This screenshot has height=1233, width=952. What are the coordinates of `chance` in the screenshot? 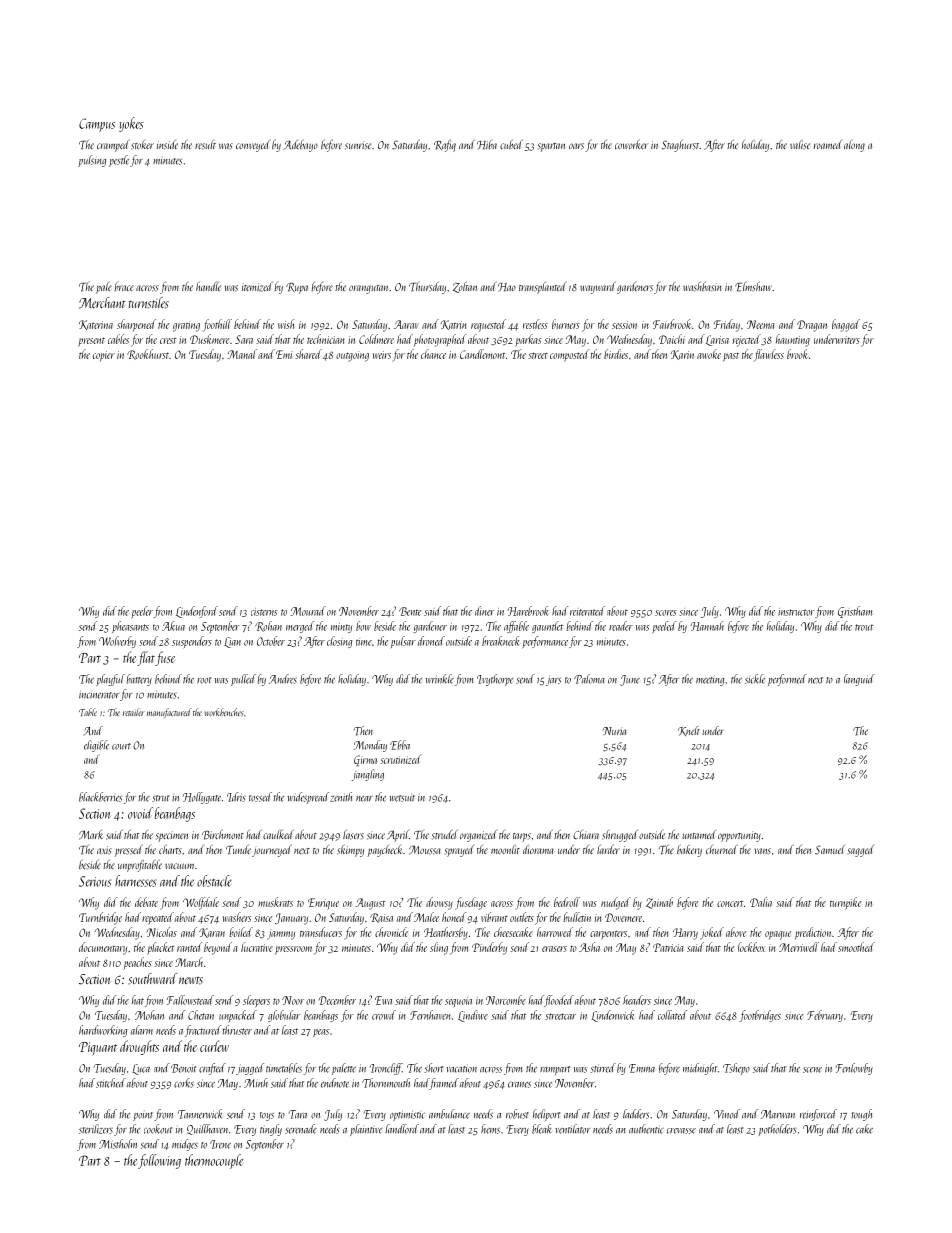 It's located at (433, 354).
